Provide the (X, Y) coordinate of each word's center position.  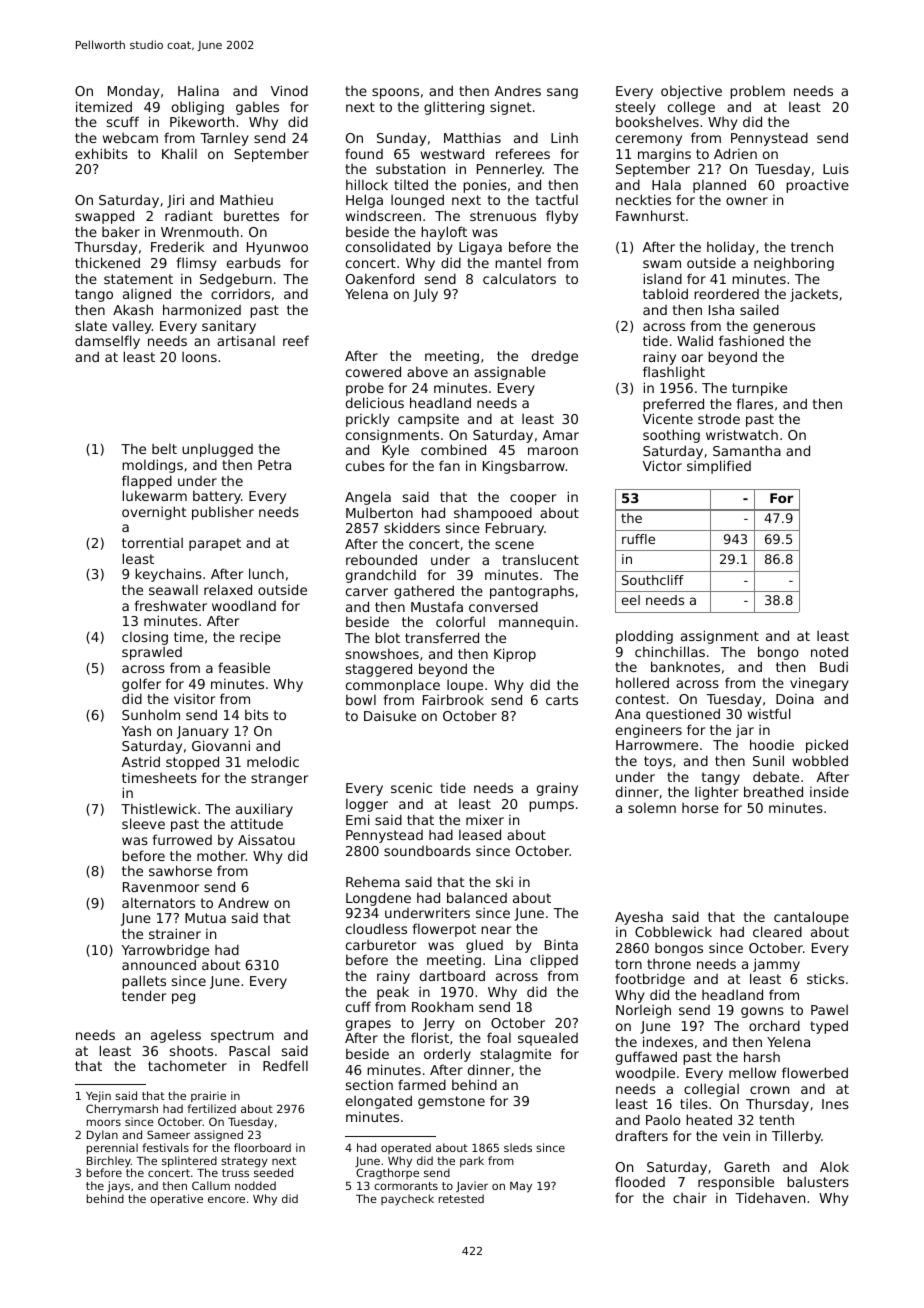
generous (784, 328)
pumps (551, 806)
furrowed (182, 839)
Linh (564, 138)
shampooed (493, 514)
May (521, 1187)
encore (226, 1199)
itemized (104, 106)
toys (658, 762)
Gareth (746, 1166)
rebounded (381, 559)
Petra (274, 465)
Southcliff (653, 580)
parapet (215, 544)
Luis (836, 169)
